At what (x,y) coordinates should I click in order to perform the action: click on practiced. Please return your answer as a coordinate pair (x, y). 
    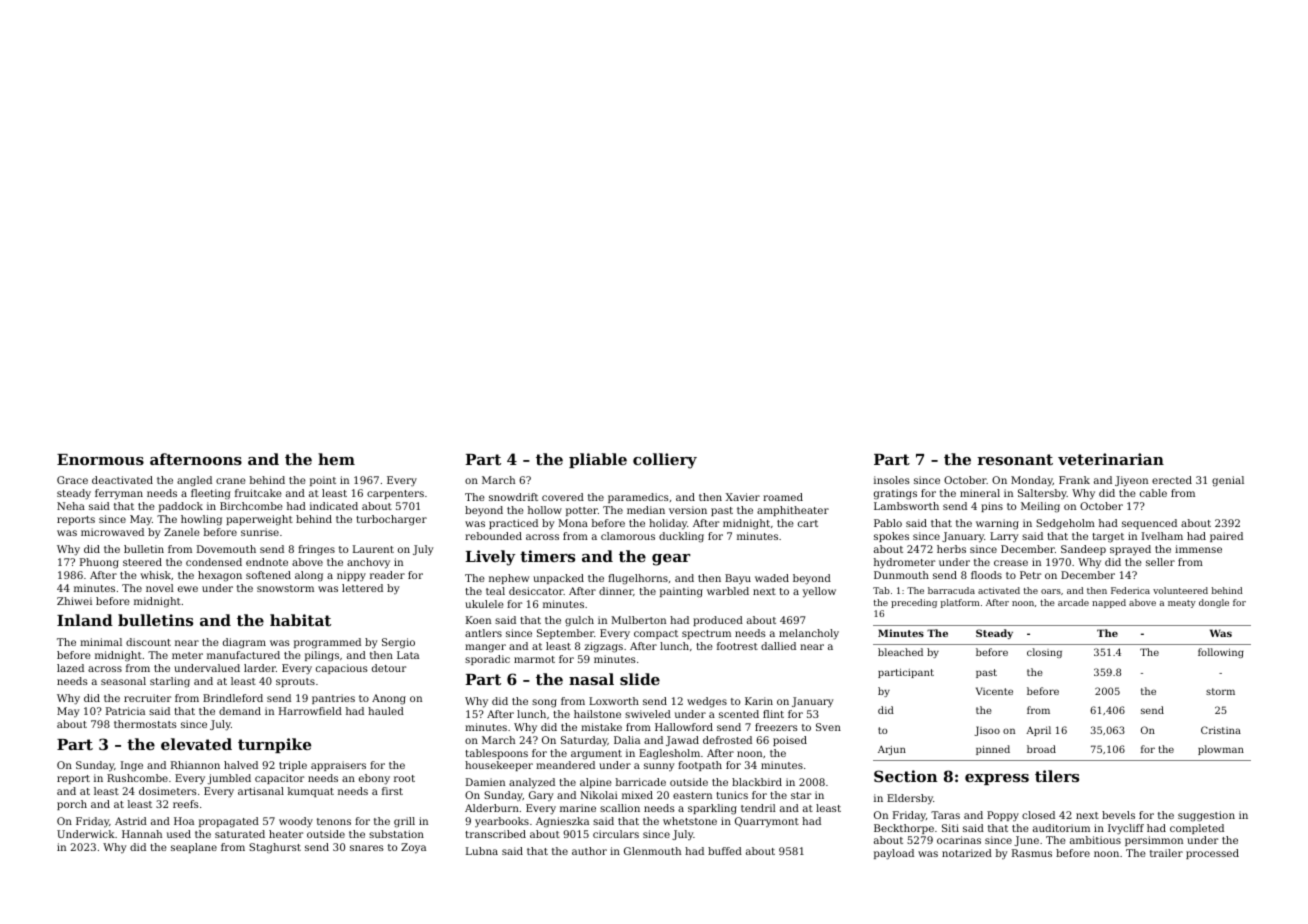
    Looking at the image, I should click on (513, 524).
